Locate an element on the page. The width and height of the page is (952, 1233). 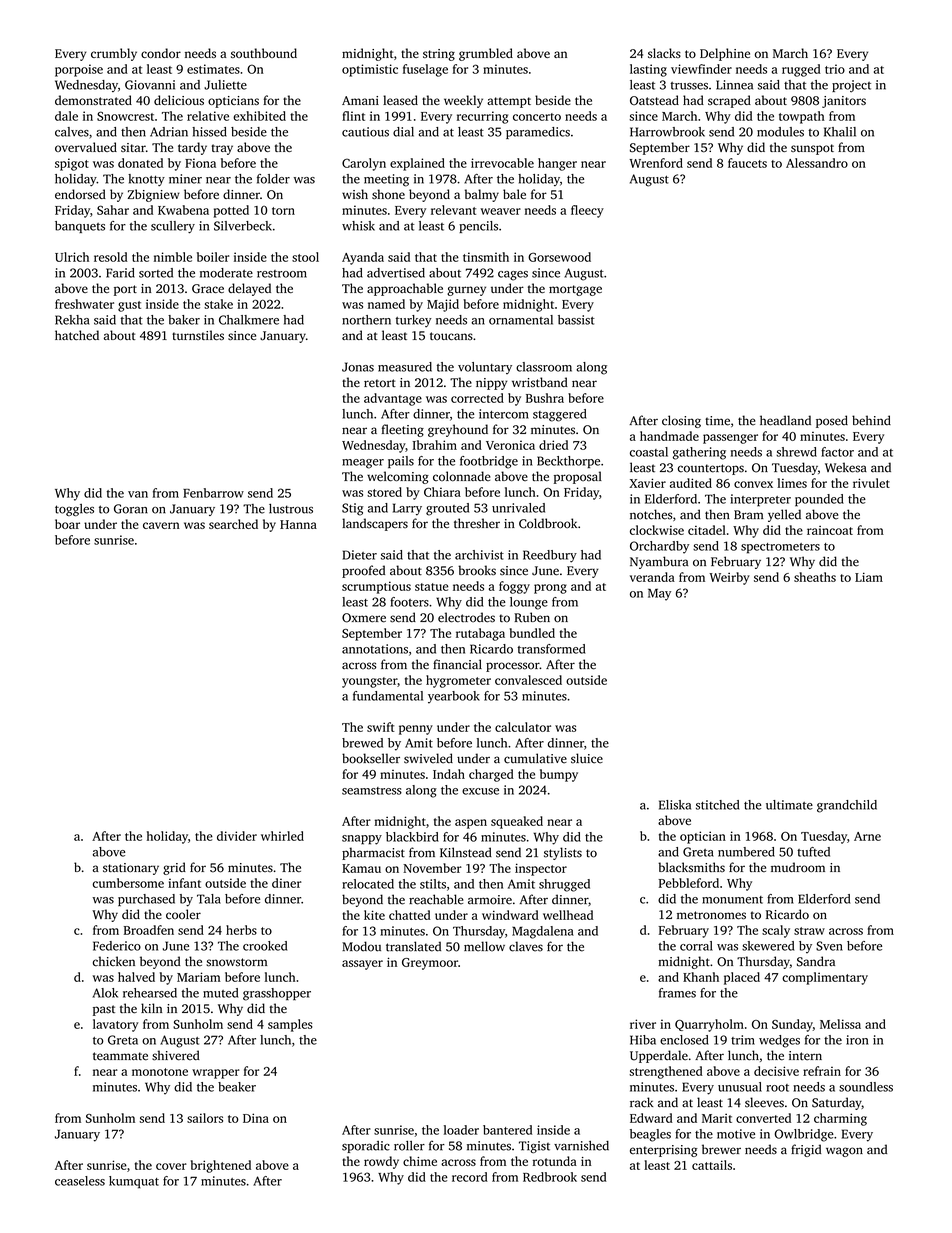
rowdy is located at coordinates (381, 1162).
